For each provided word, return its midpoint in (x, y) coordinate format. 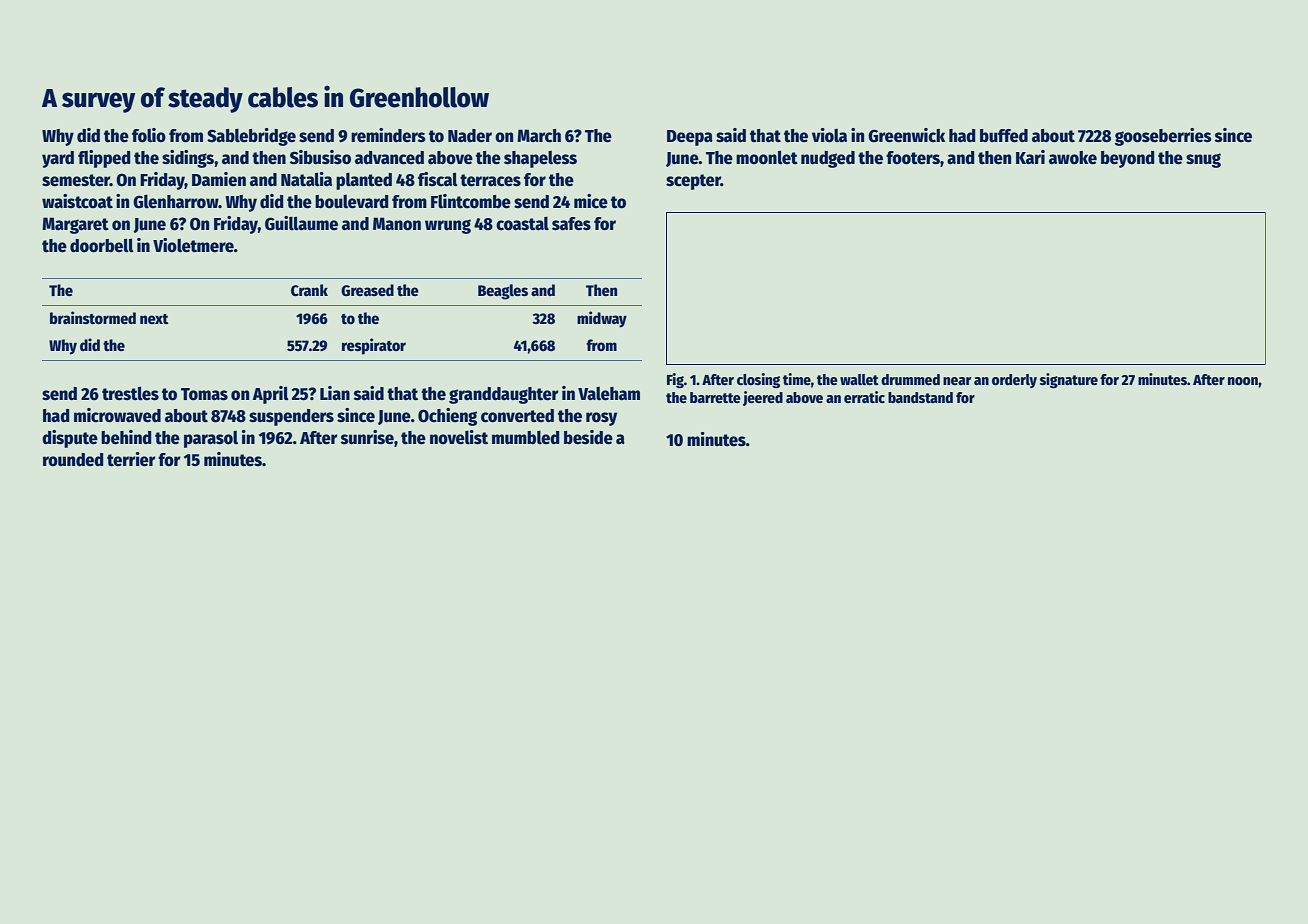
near (957, 381)
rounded (73, 460)
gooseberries (1163, 137)
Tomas (204, 394)
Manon (397, 224)
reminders (388, 135)
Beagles (503, 292)
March (539, 136)
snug (1203, 160)
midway (602, 319)
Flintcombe (471, 201)
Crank (309, 290)
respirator (374, 346)
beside (588, 437)
